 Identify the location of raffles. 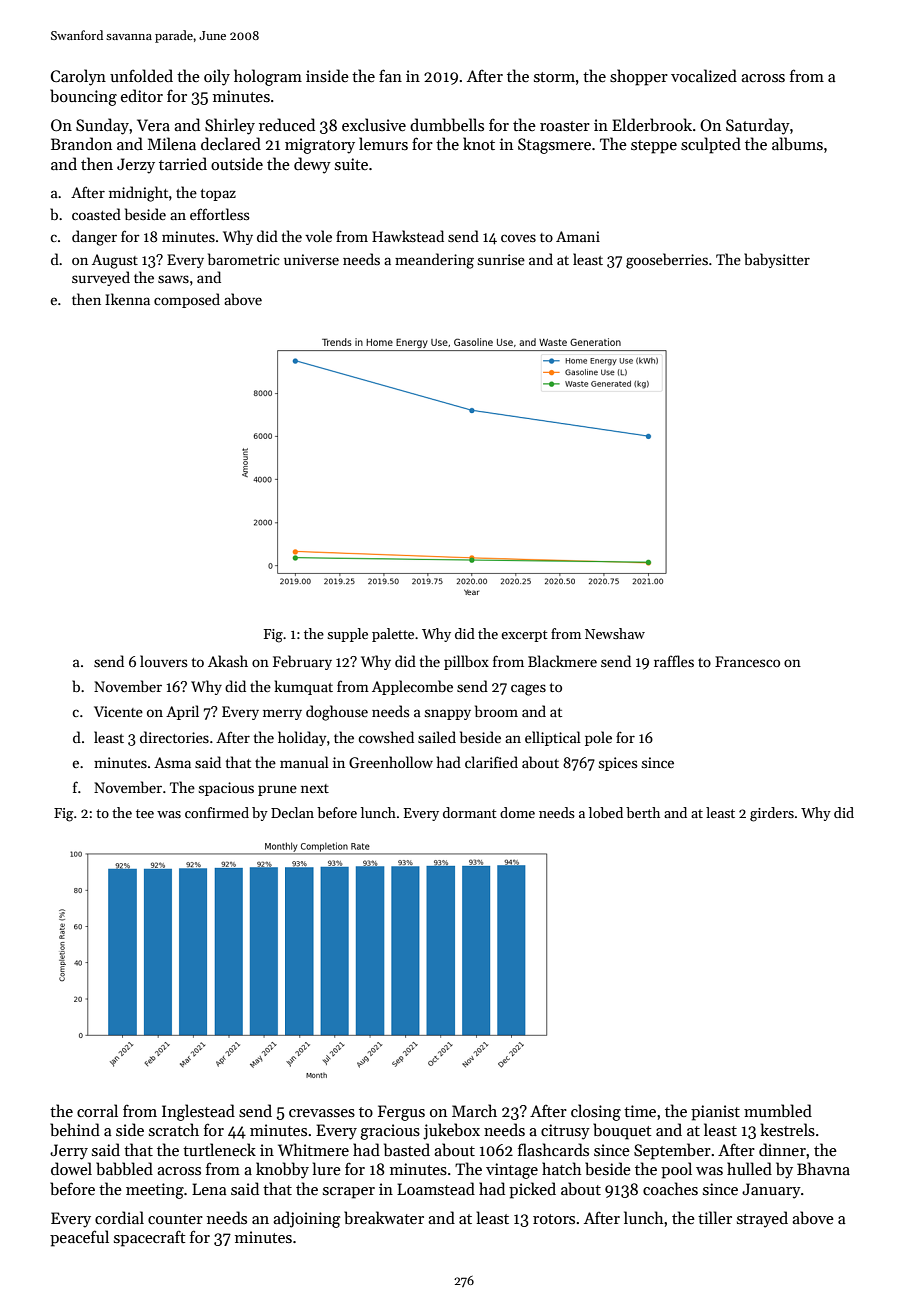
(674, 661).
